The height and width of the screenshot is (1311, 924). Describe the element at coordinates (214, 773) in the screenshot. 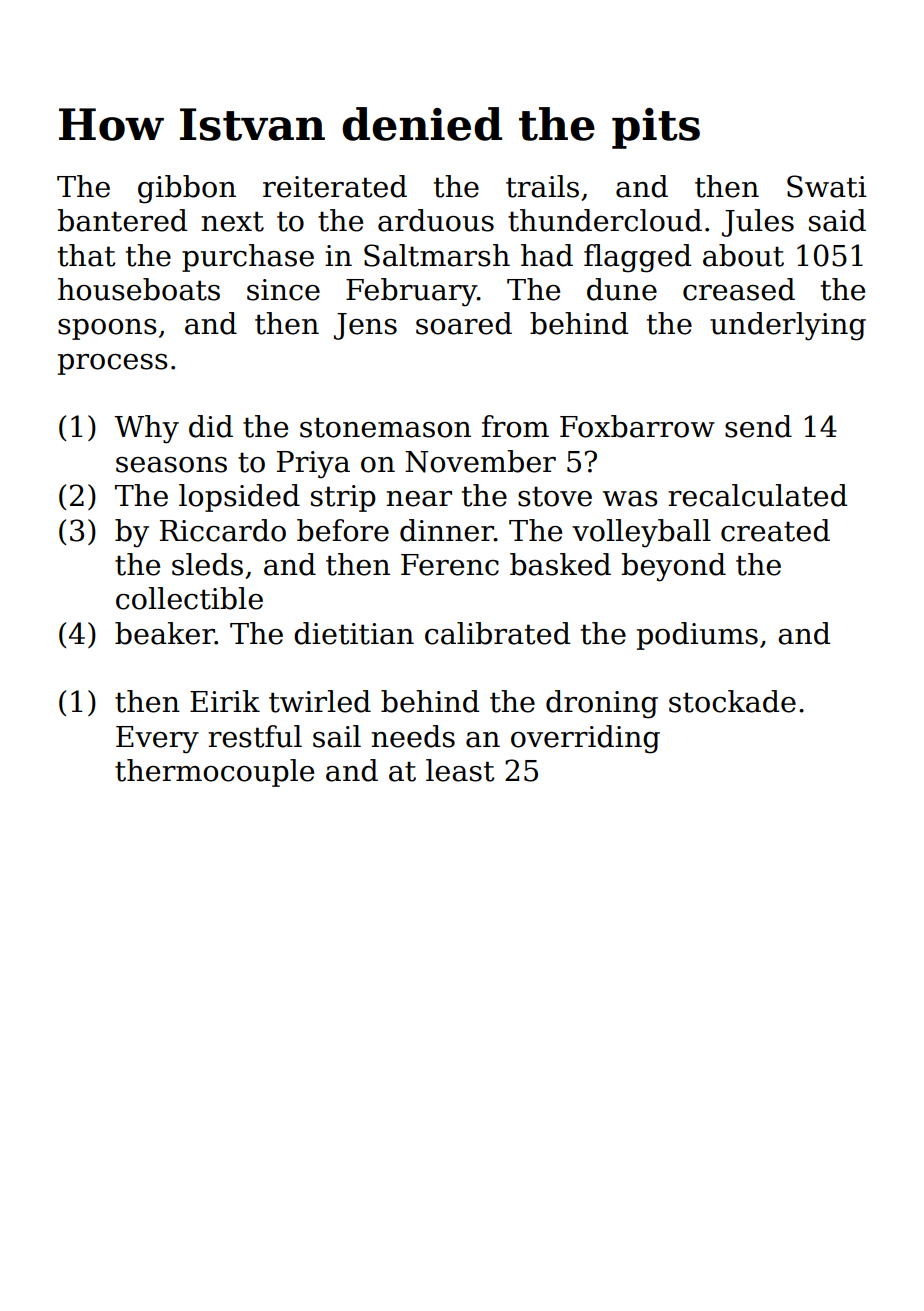

I see `thermocouple` at that location.
